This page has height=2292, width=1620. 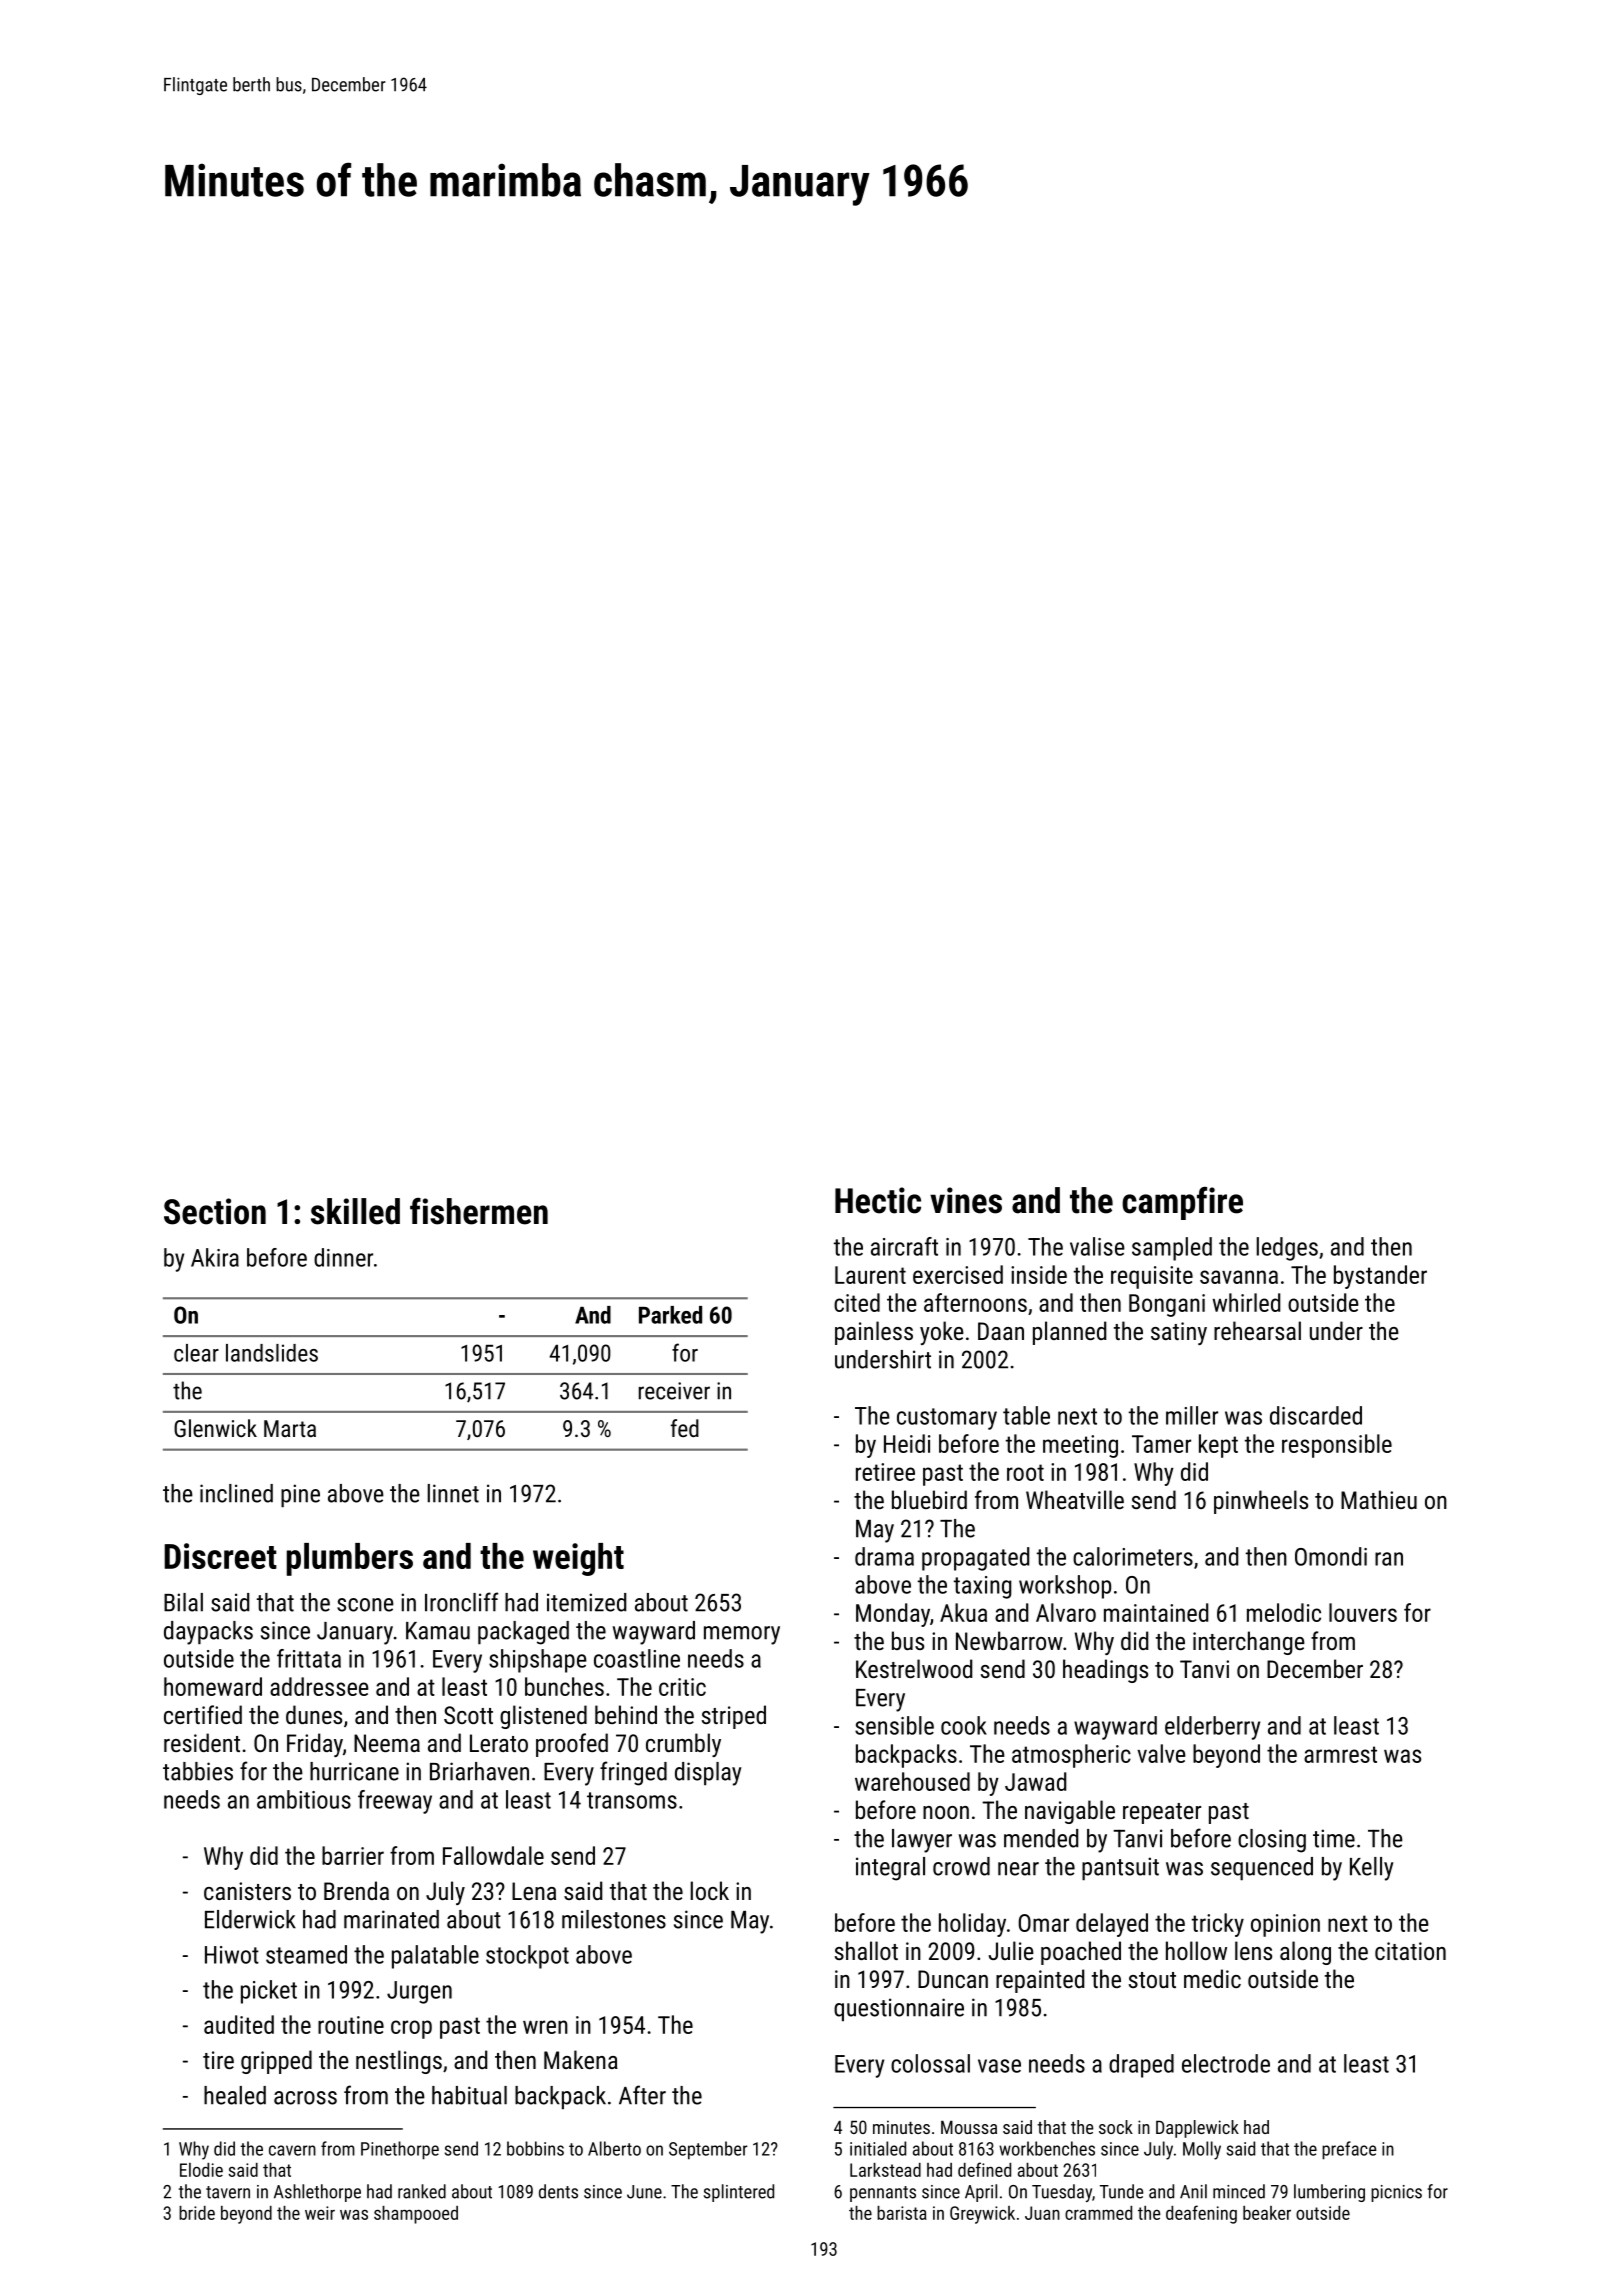 I want to click on bride, so click(x=197, y=2213).
